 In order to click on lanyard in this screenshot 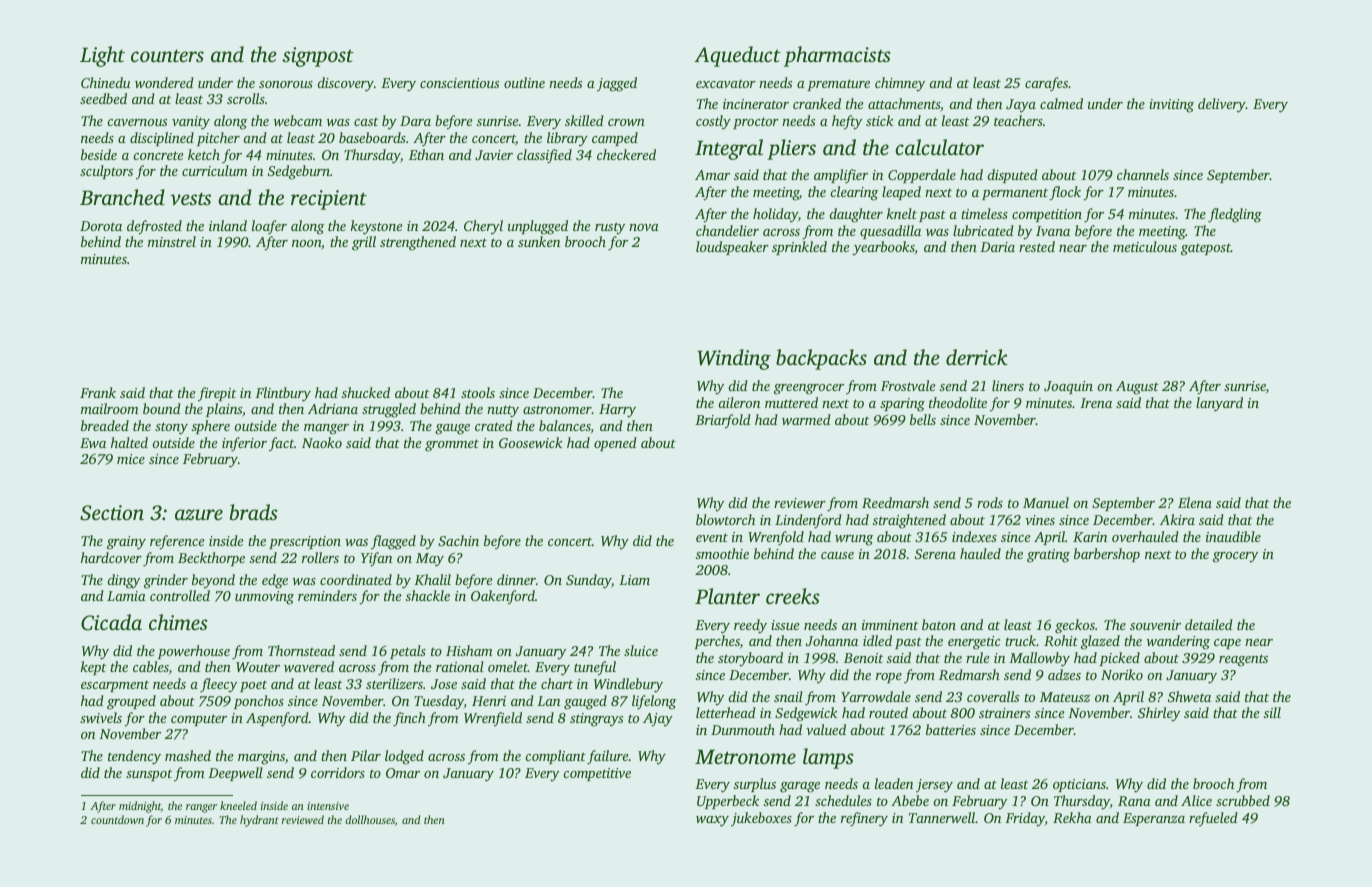, I will do `click(1219, 404)`.
